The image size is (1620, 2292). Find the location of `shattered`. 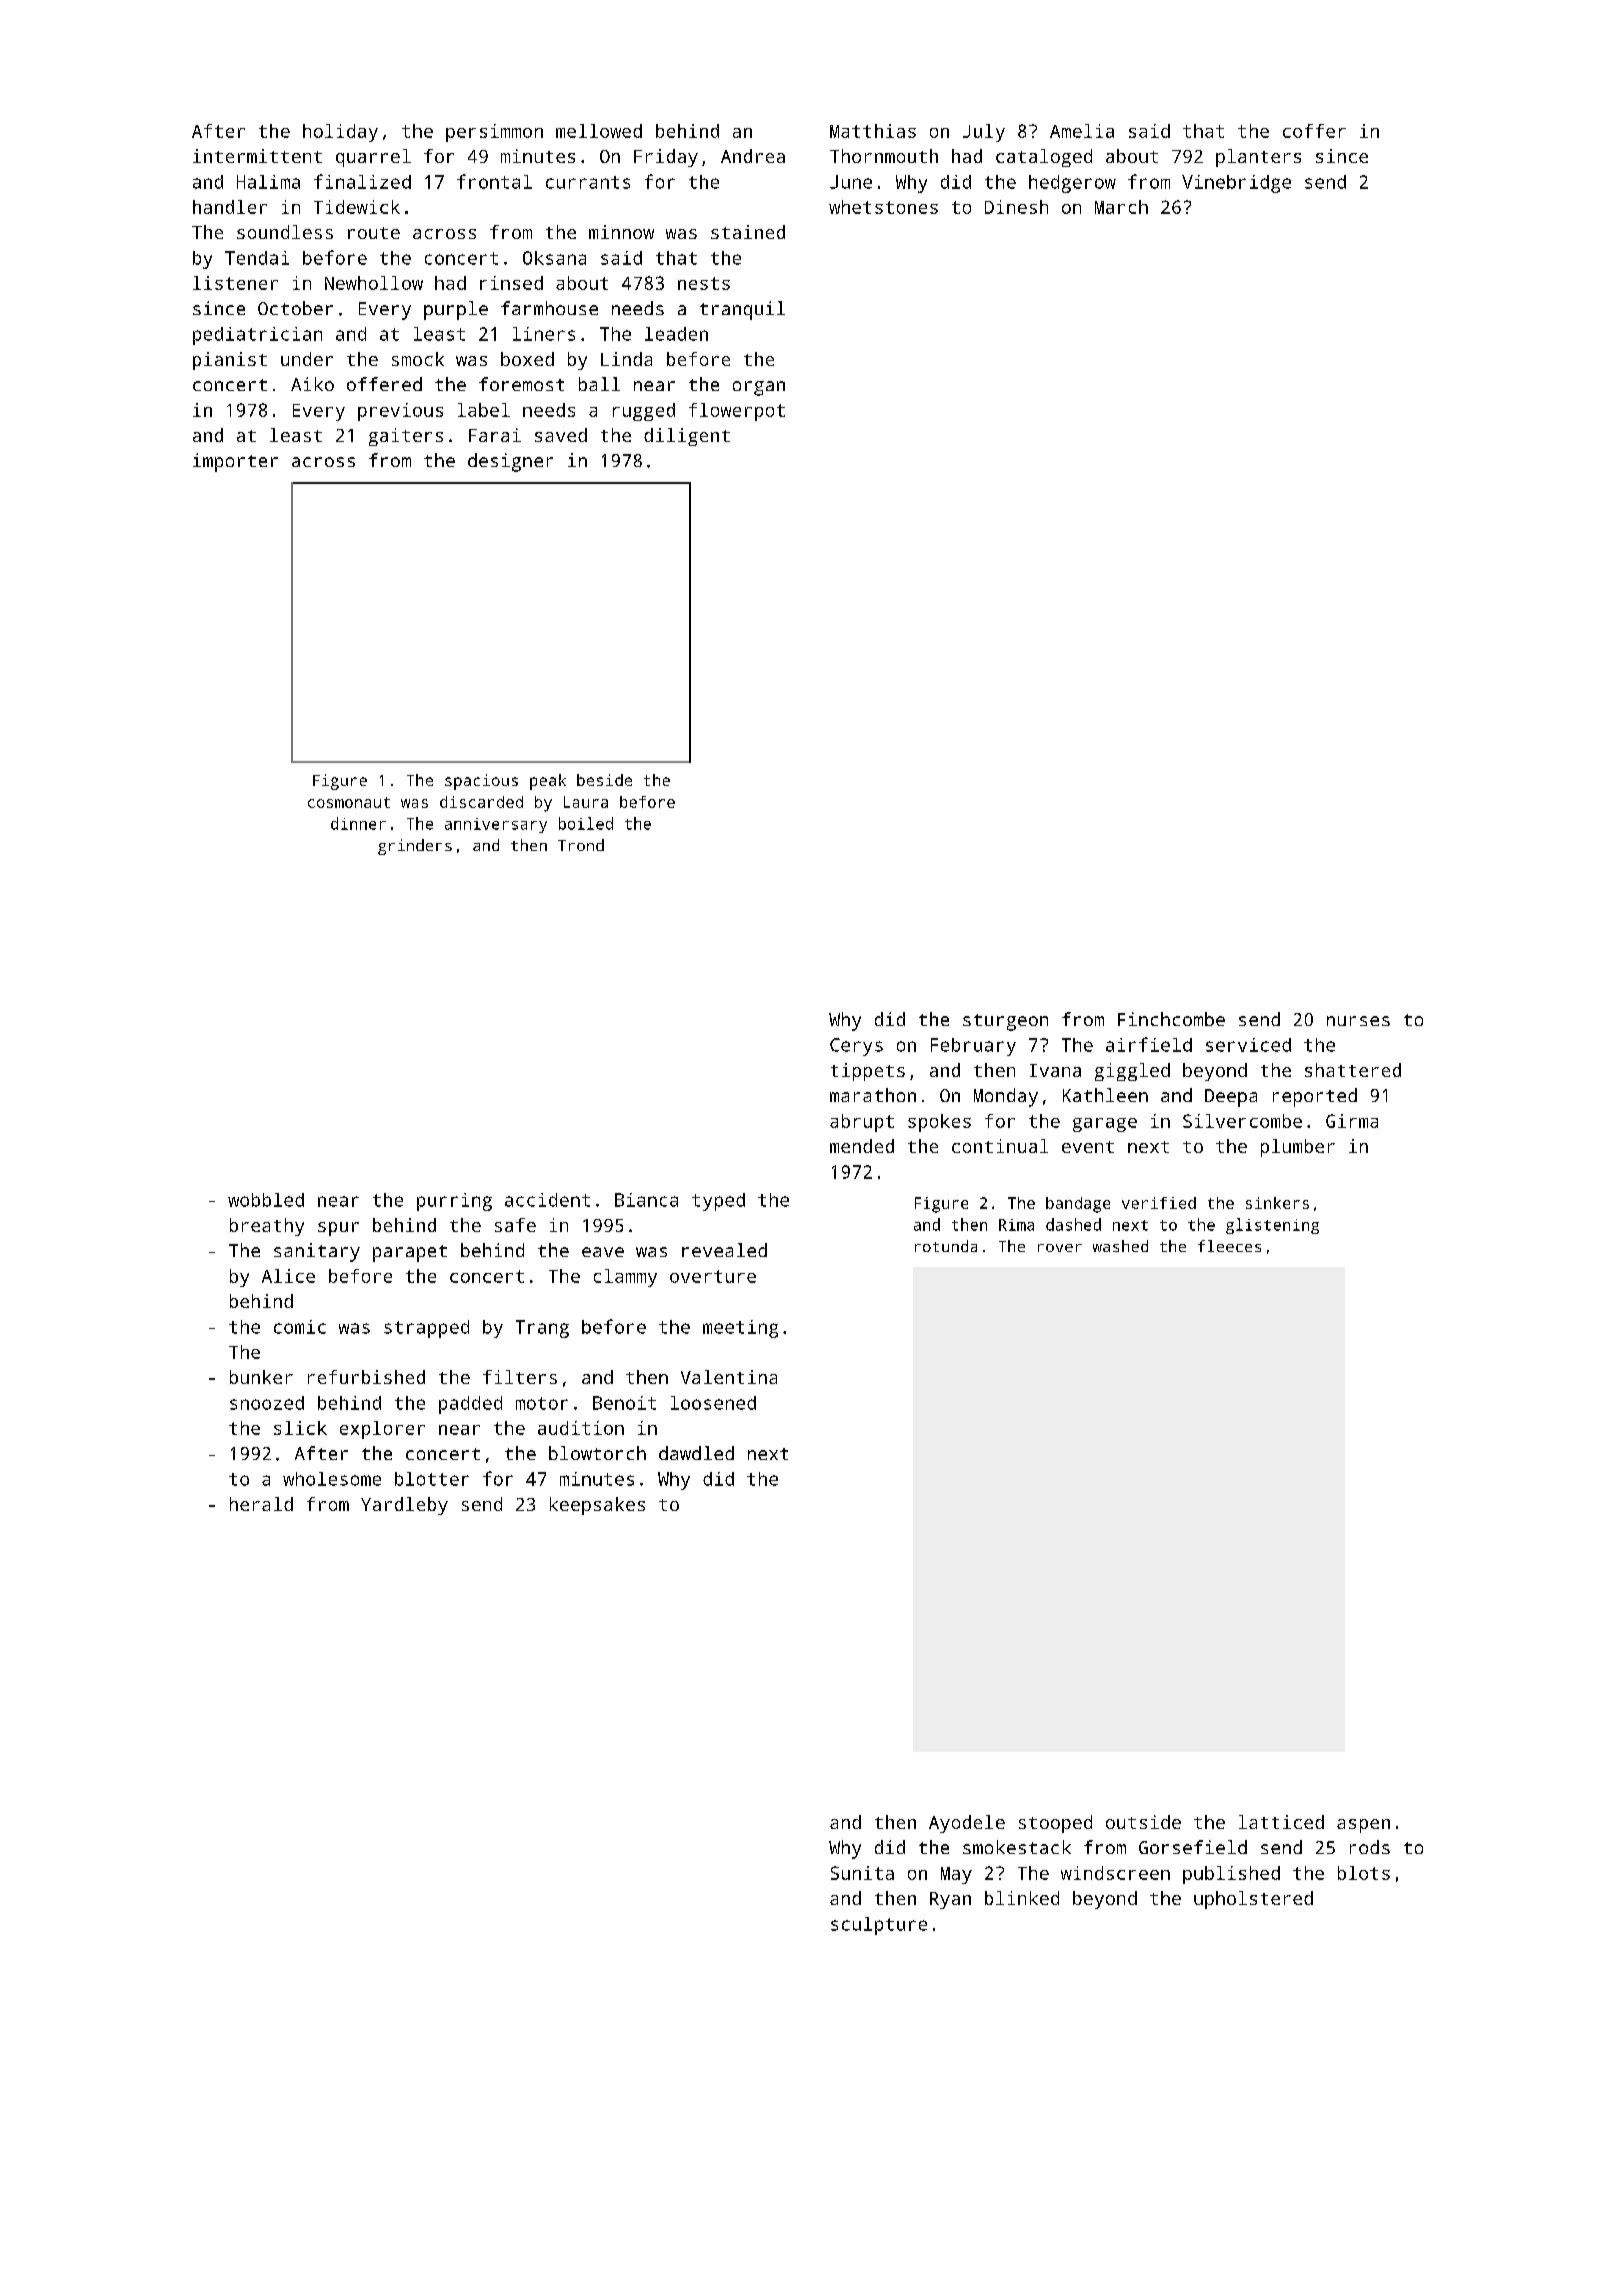

shattered is located at coordinates (1353, 1070).
